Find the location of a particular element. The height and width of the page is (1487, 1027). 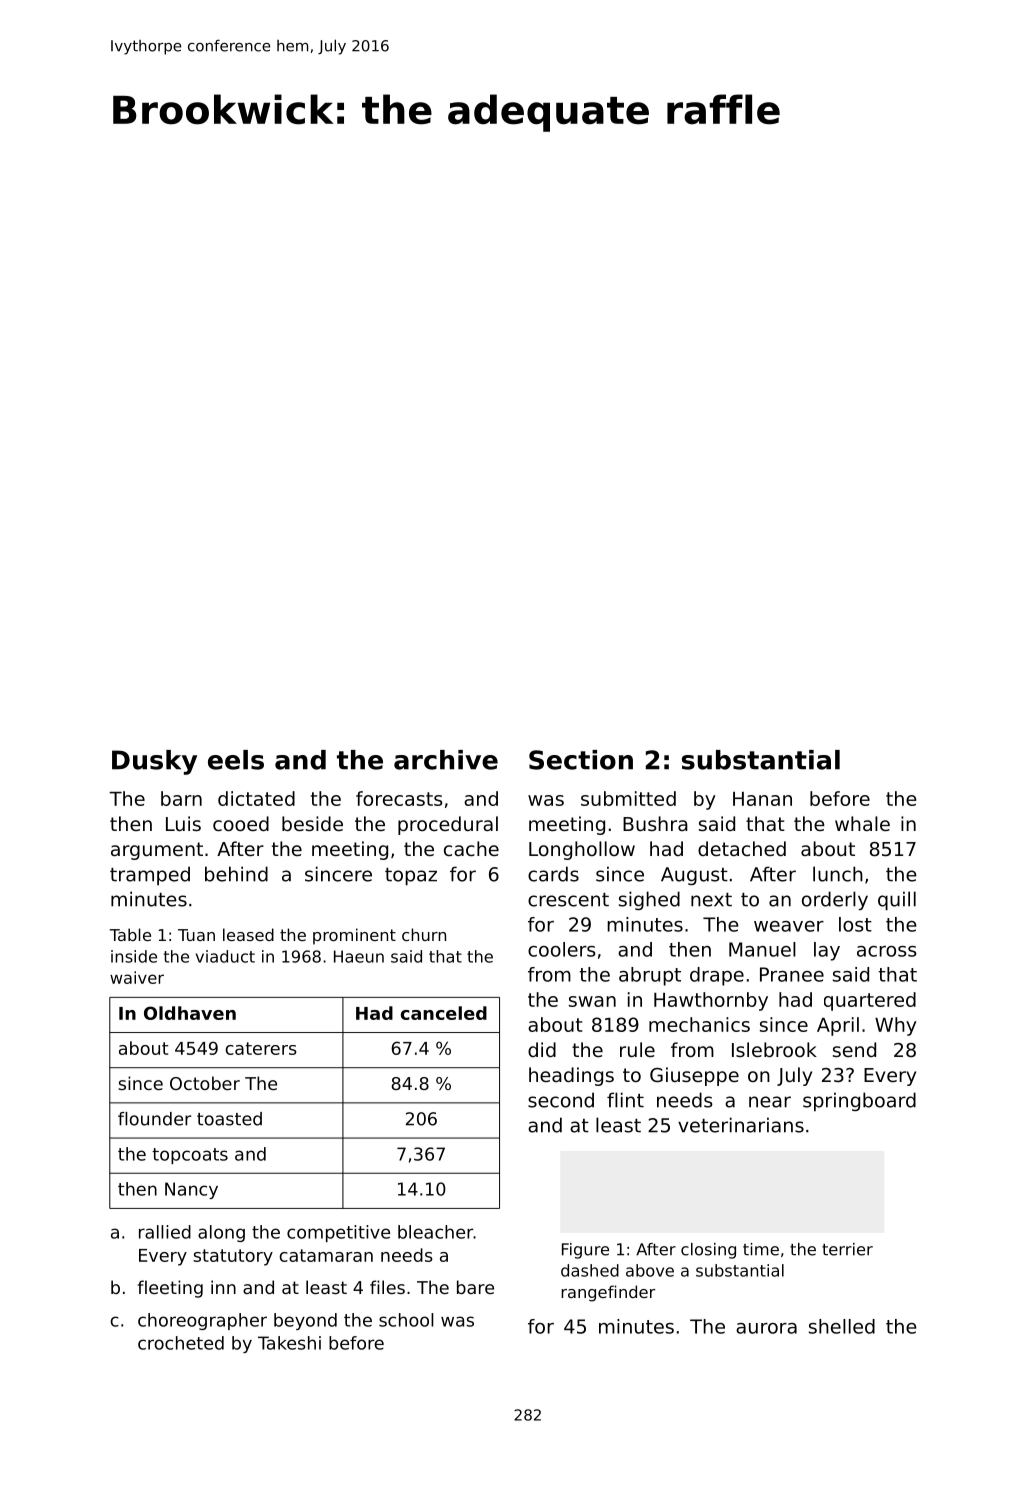

bleacher is located at coordinates (436, 1232).
